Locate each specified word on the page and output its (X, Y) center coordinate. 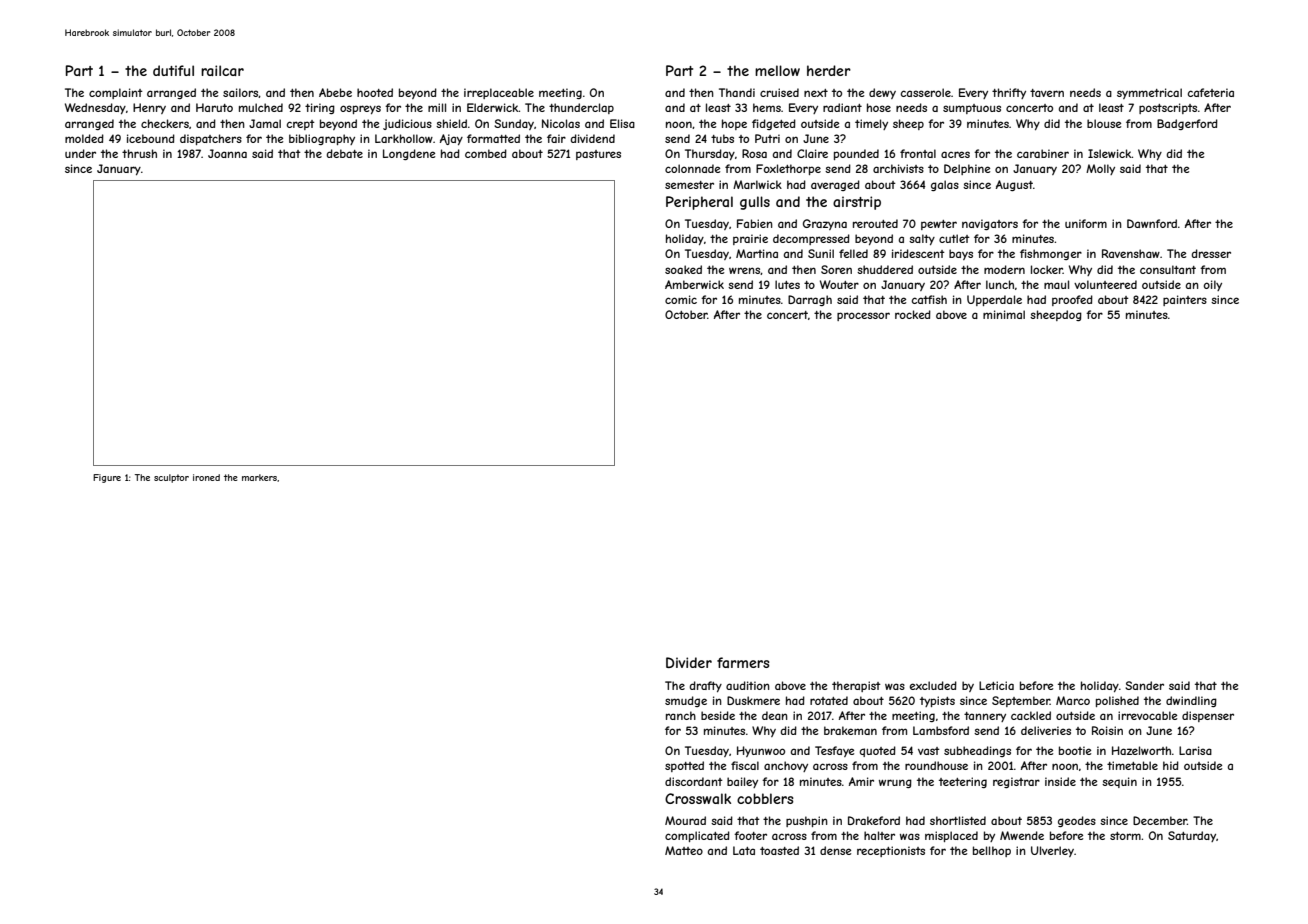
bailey (742, 782)
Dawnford (1152, 223)
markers (259, 477)
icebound (151, 138)
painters (1185, 300)
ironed (206, 477)
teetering (963, 782)
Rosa (754, 153)
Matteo (684, 850)
